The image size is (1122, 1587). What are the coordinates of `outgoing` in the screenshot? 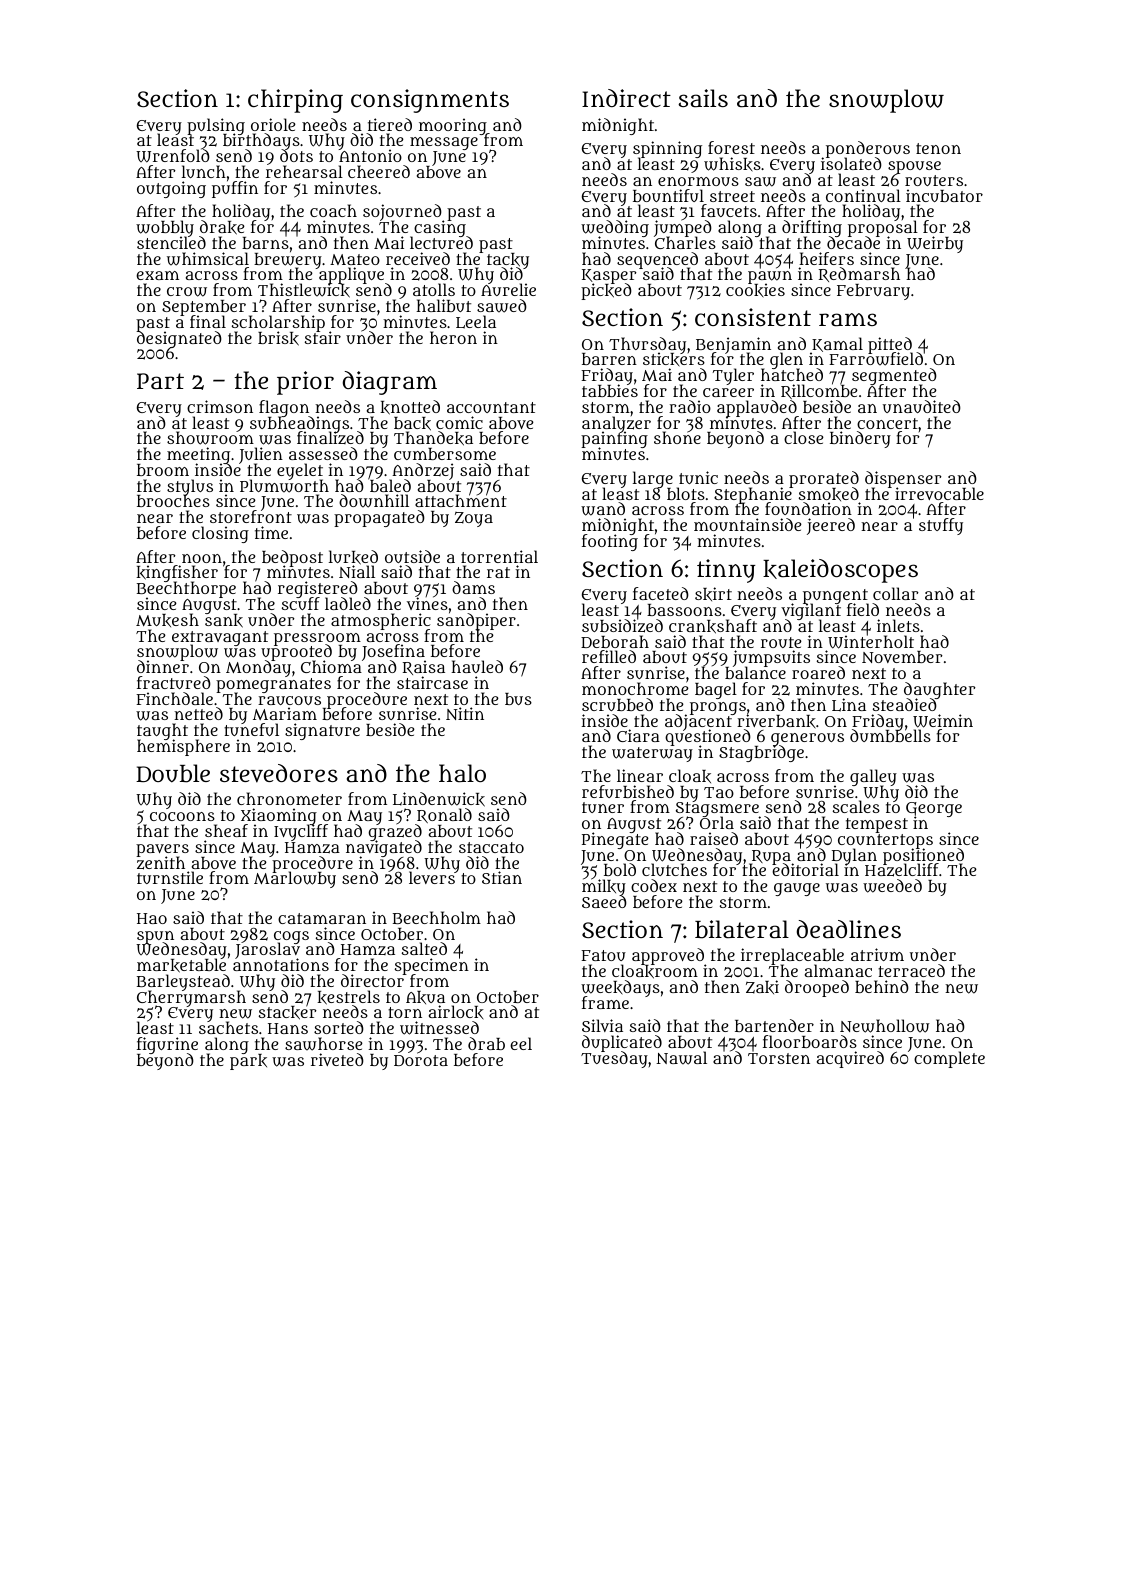 It's located at (171, 189).
